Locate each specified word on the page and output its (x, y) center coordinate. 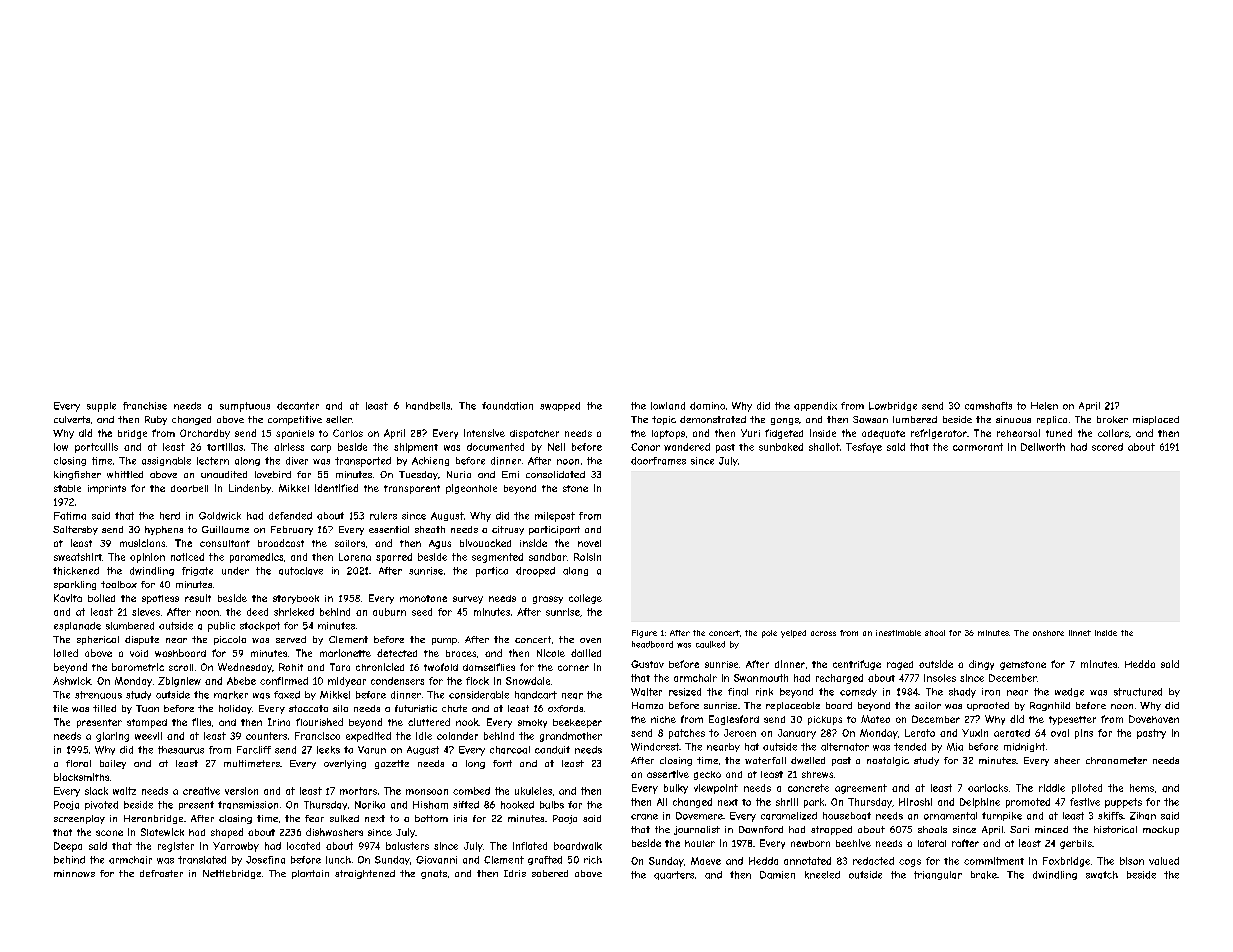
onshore (1048, 633)
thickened (76, 571)
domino (707, 406)
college (585, 599)
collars (1113, 433)
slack (96, 791)
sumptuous (245, 407)
